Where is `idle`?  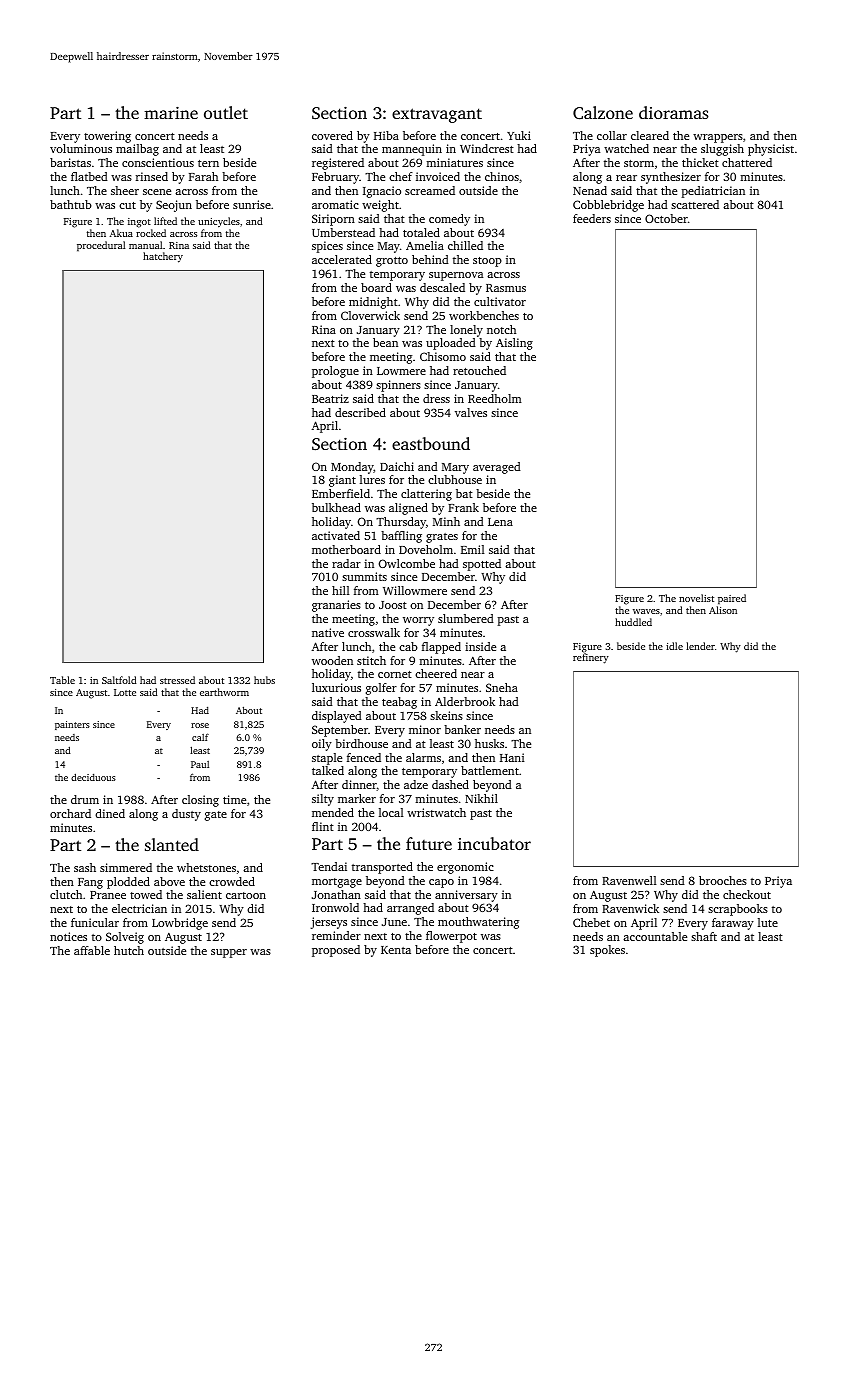
idle is located at coordinates (674, 646).
